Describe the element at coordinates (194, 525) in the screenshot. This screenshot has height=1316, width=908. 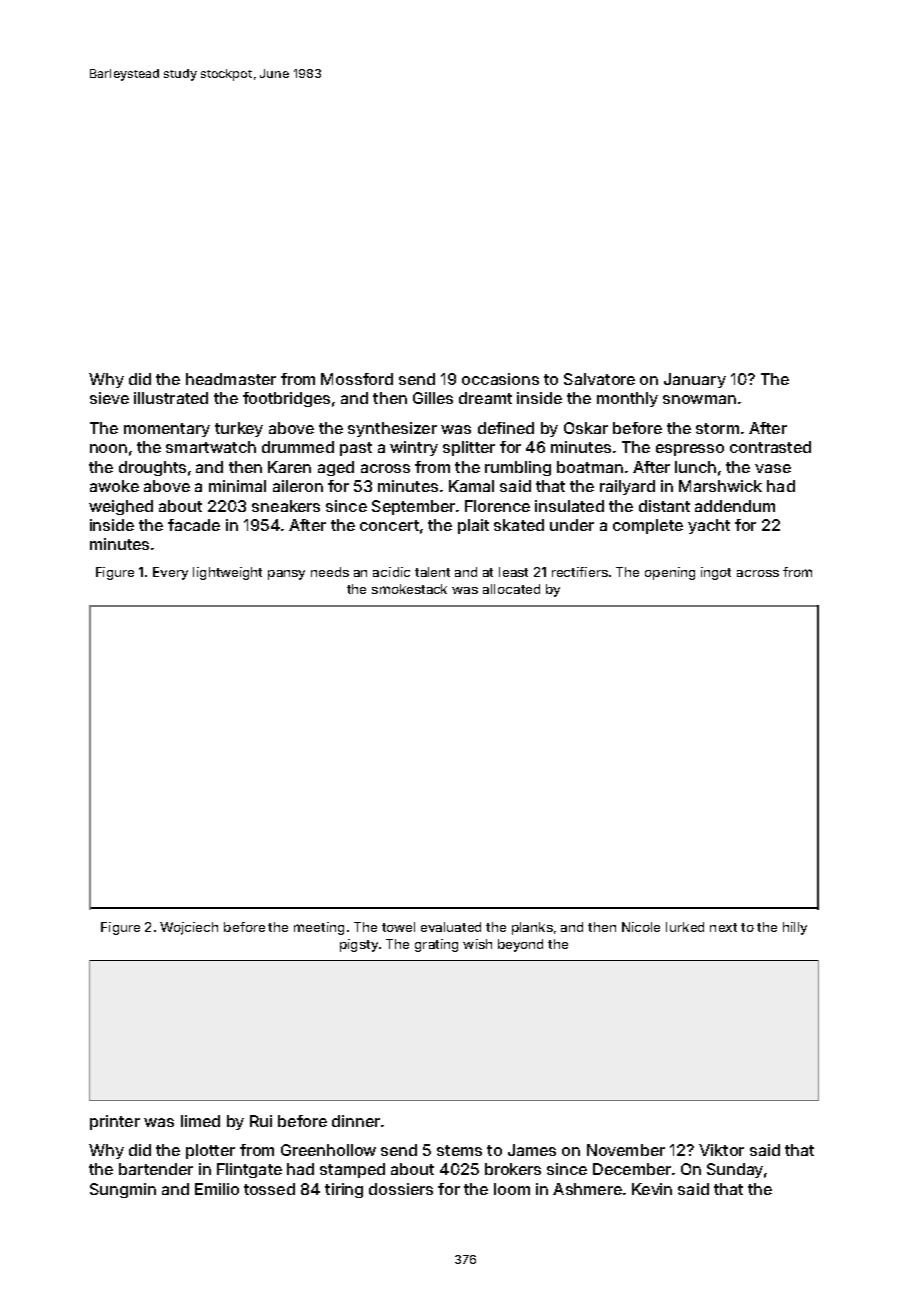
I see `facade` at that location.
